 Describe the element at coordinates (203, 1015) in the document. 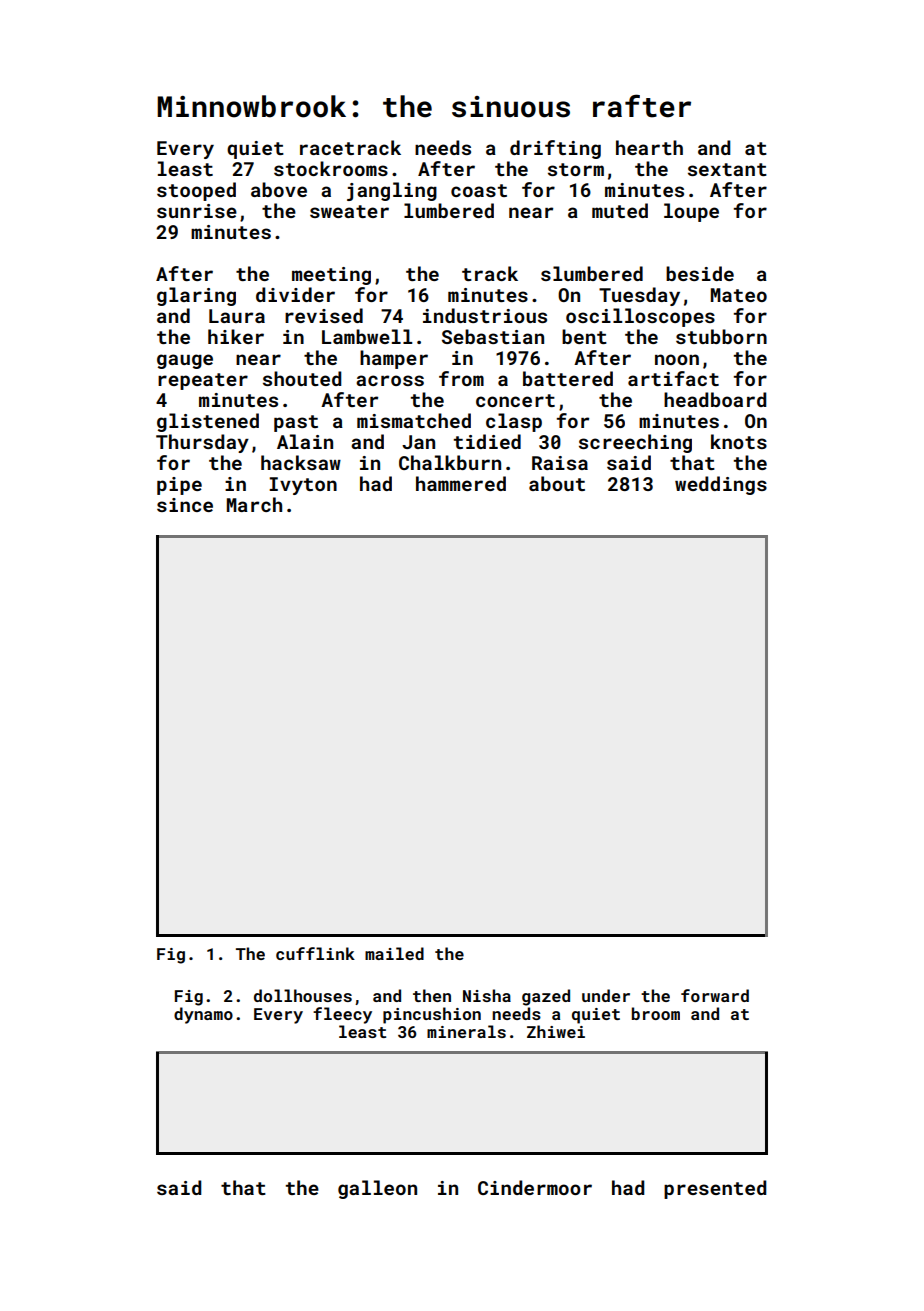

I see `dynamo` at that location.
